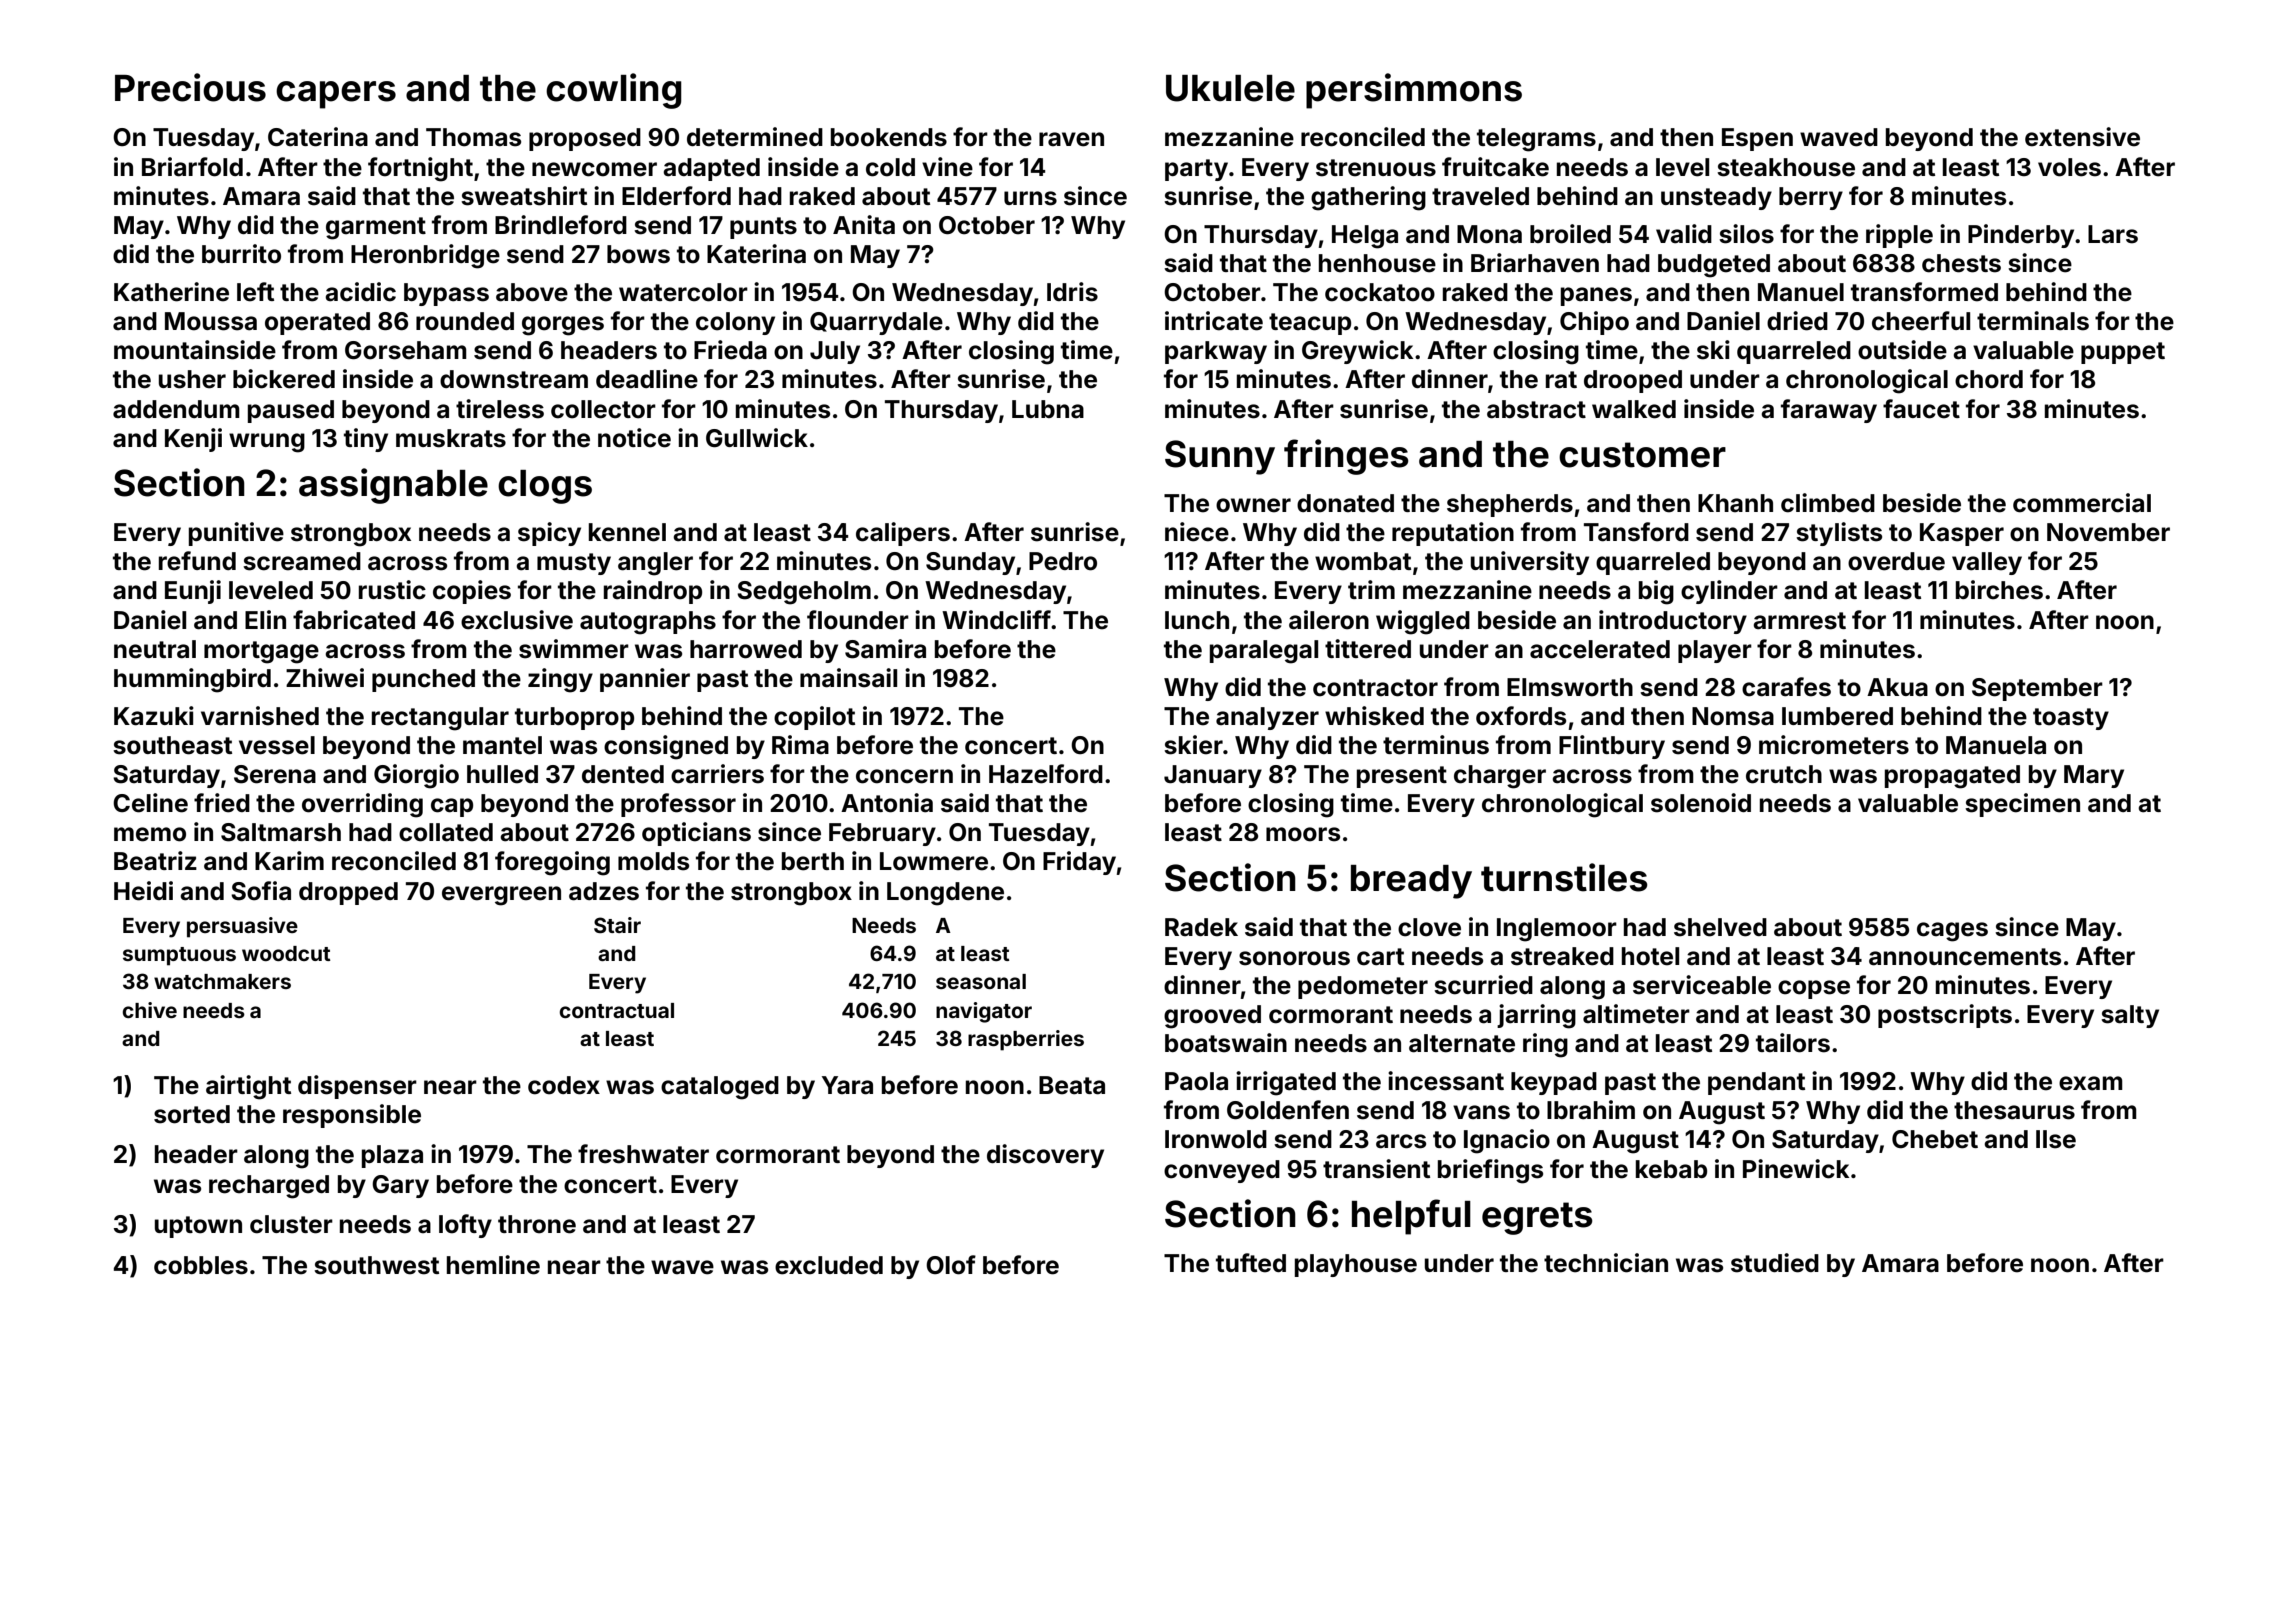 The width and height of the screenshot is (2292, 1620). Describe the element at coordinates (150, 834) in the screenshot. I see `memo` at that location.
